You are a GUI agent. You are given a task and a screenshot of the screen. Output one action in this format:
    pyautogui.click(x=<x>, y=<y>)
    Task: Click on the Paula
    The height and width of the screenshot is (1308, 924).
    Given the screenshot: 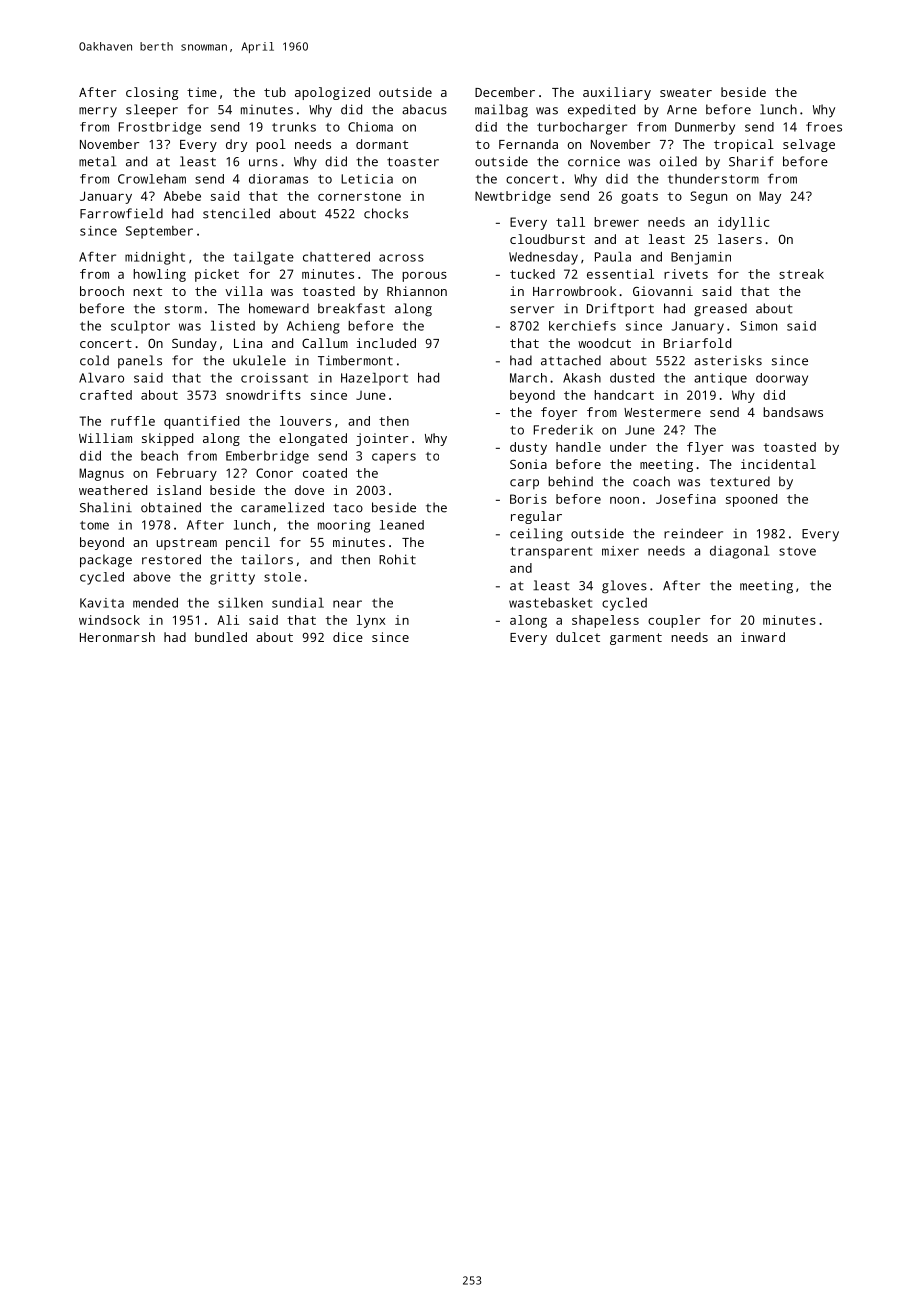 What is the action you would take?
    pyautogui.click(x=613, y=257)
